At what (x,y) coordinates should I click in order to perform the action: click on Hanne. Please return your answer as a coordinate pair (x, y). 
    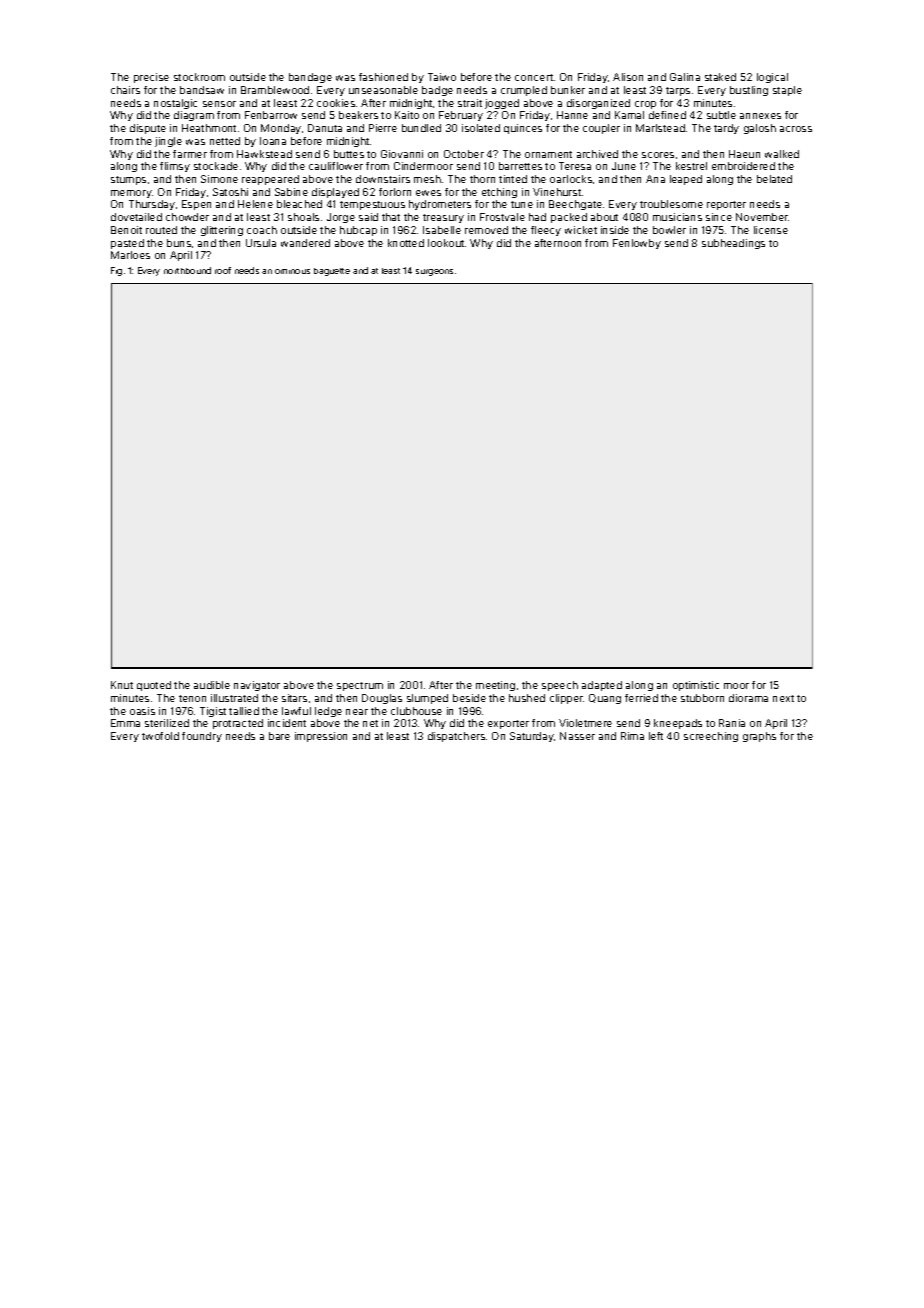
    Looking at the image, I should click on (572, 115).
